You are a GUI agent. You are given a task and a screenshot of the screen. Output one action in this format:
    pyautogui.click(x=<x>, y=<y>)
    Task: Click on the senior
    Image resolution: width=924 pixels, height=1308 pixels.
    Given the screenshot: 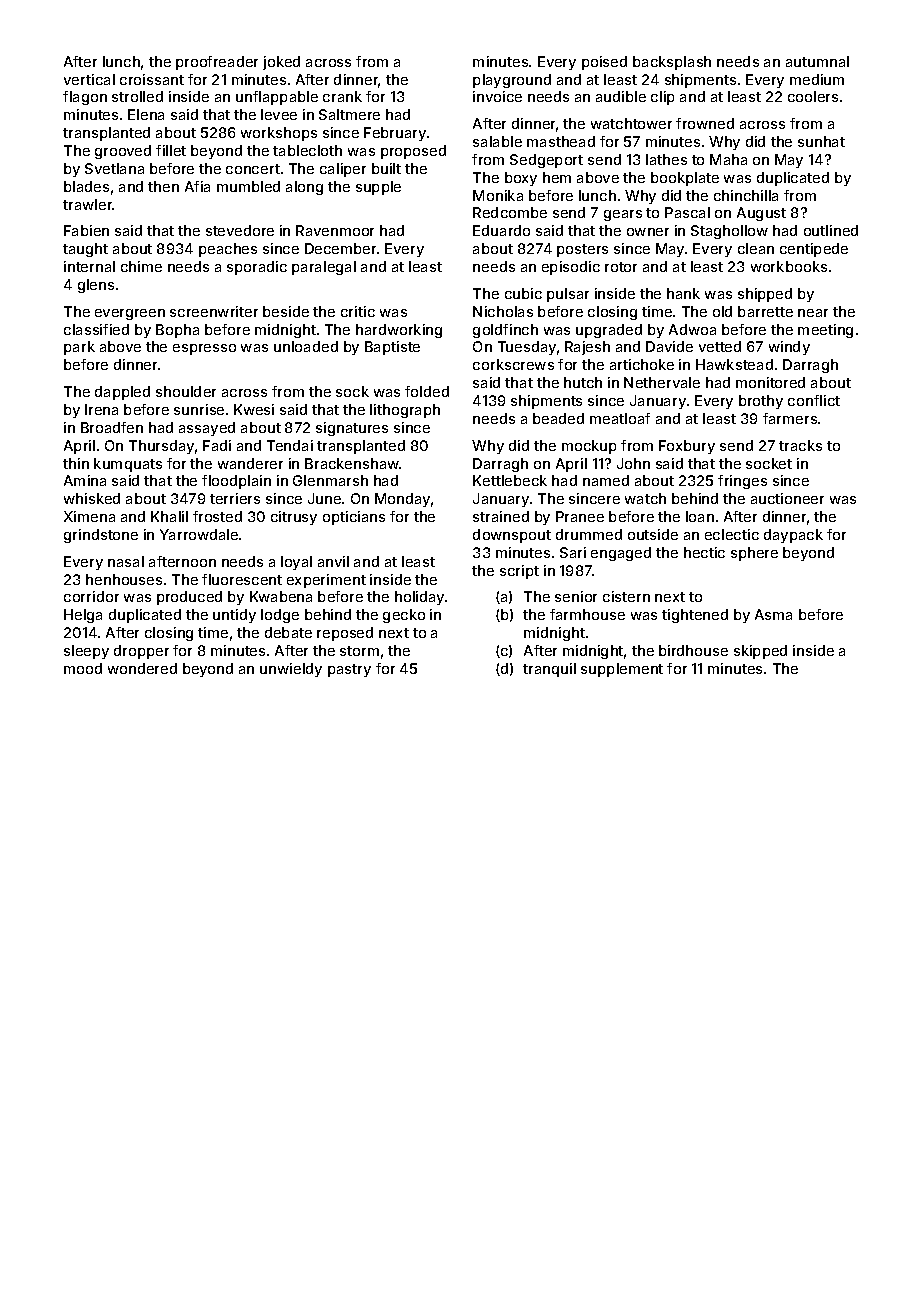 What is the action you would take?
    pyautogui.click(x=576, y=596)
